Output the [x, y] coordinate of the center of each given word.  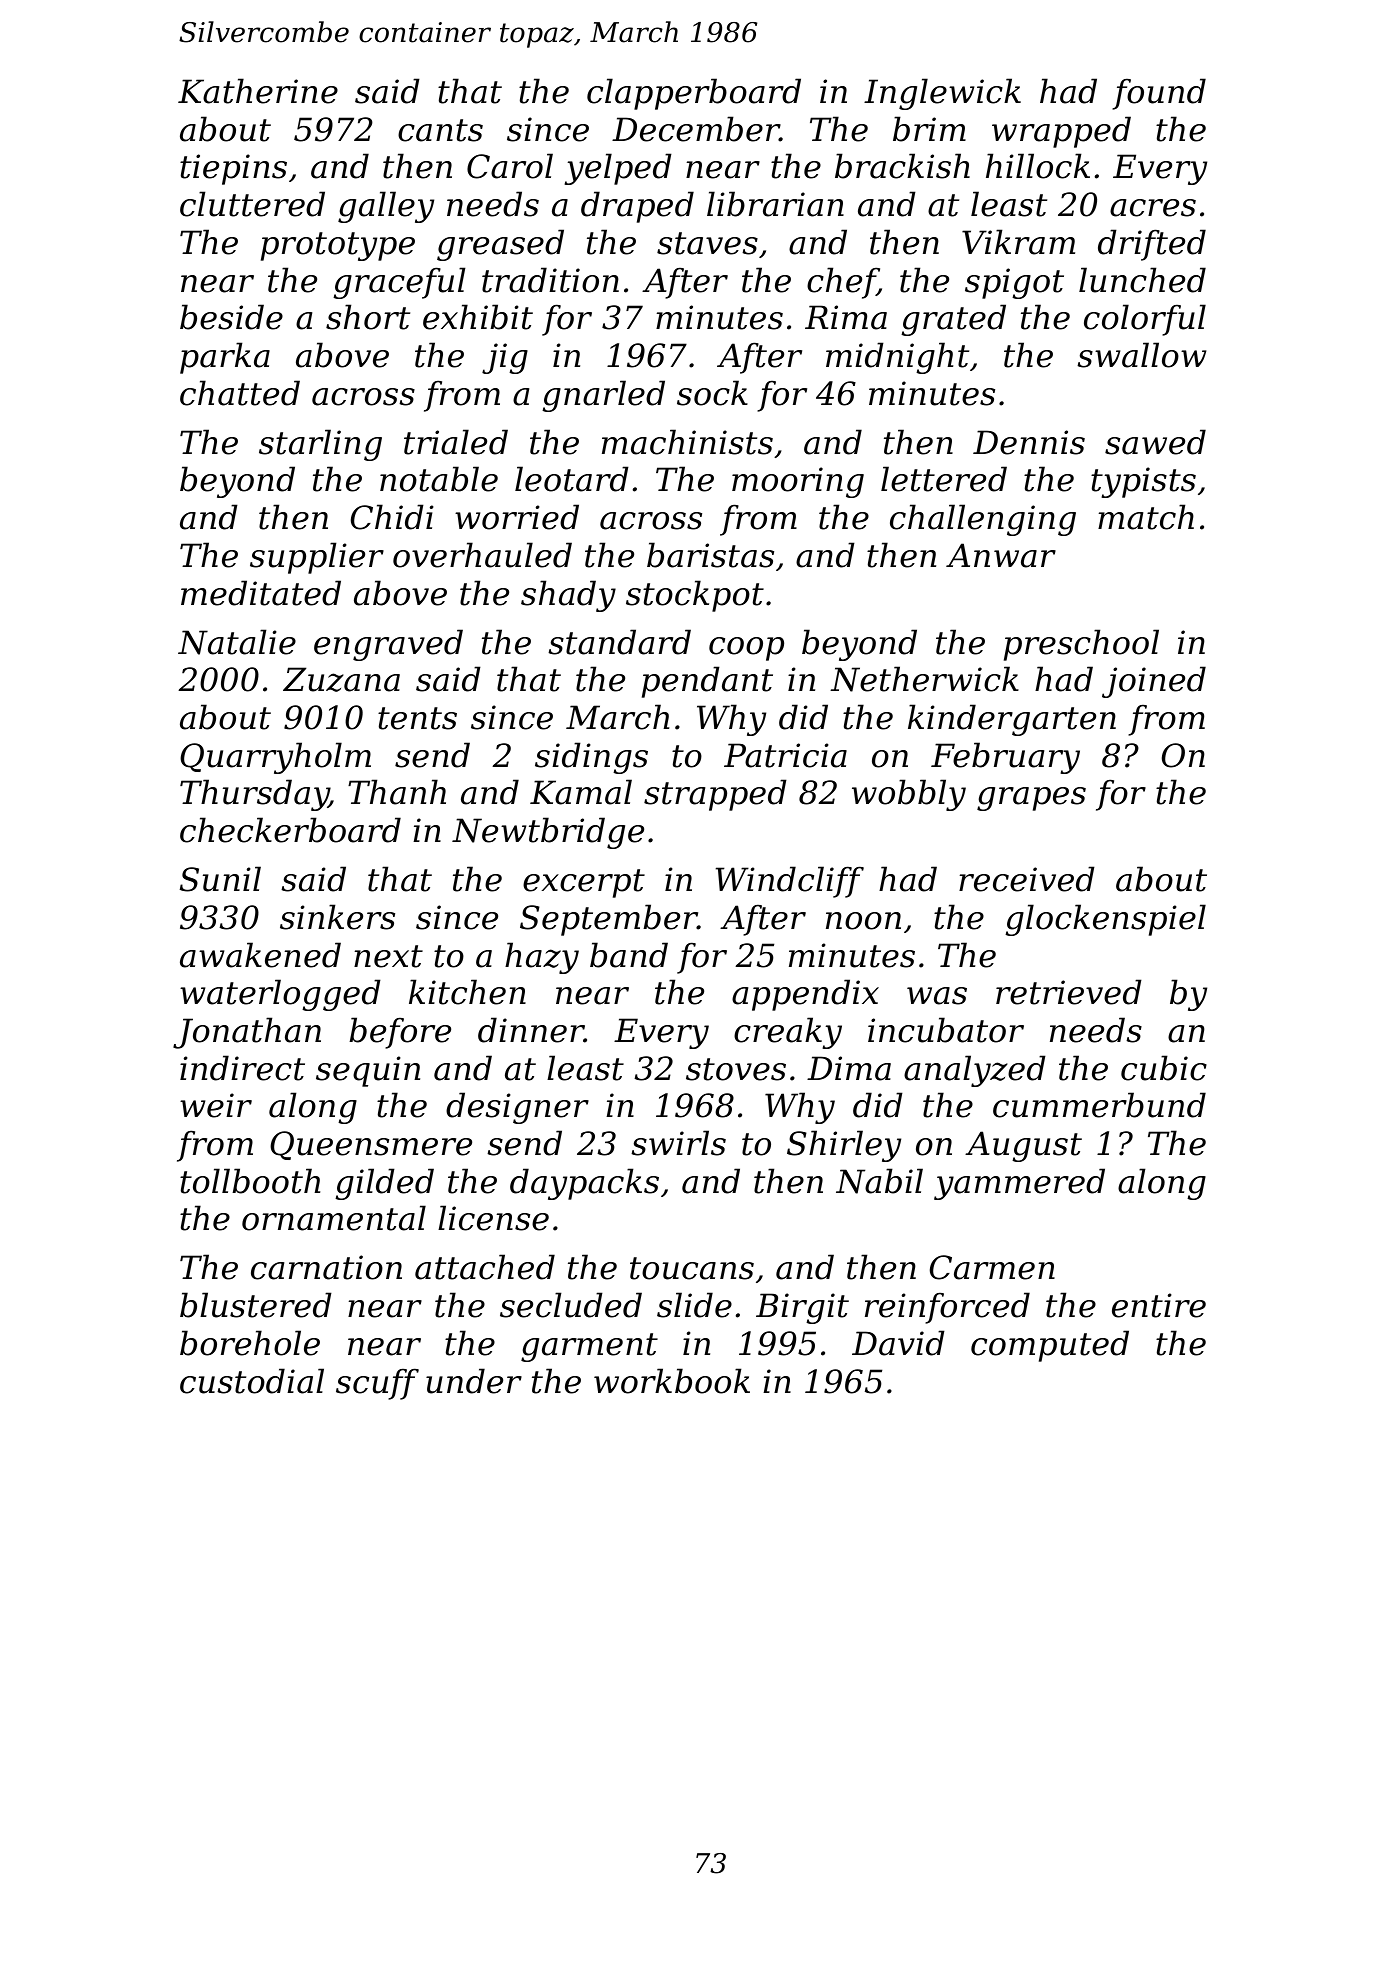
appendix [805, 995]
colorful [1145, 320]
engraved [388, 645]
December [696, 129]
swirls [678, 1143]
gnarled [603, 396]
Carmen [992, 1267]
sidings [591, 758]
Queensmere [371, 1145]
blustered [256, 1305]
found [1159, 94]
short [368, 317]
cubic [1164, 1068]
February [1005, 758]
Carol [510, 166]
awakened [260, 955]
